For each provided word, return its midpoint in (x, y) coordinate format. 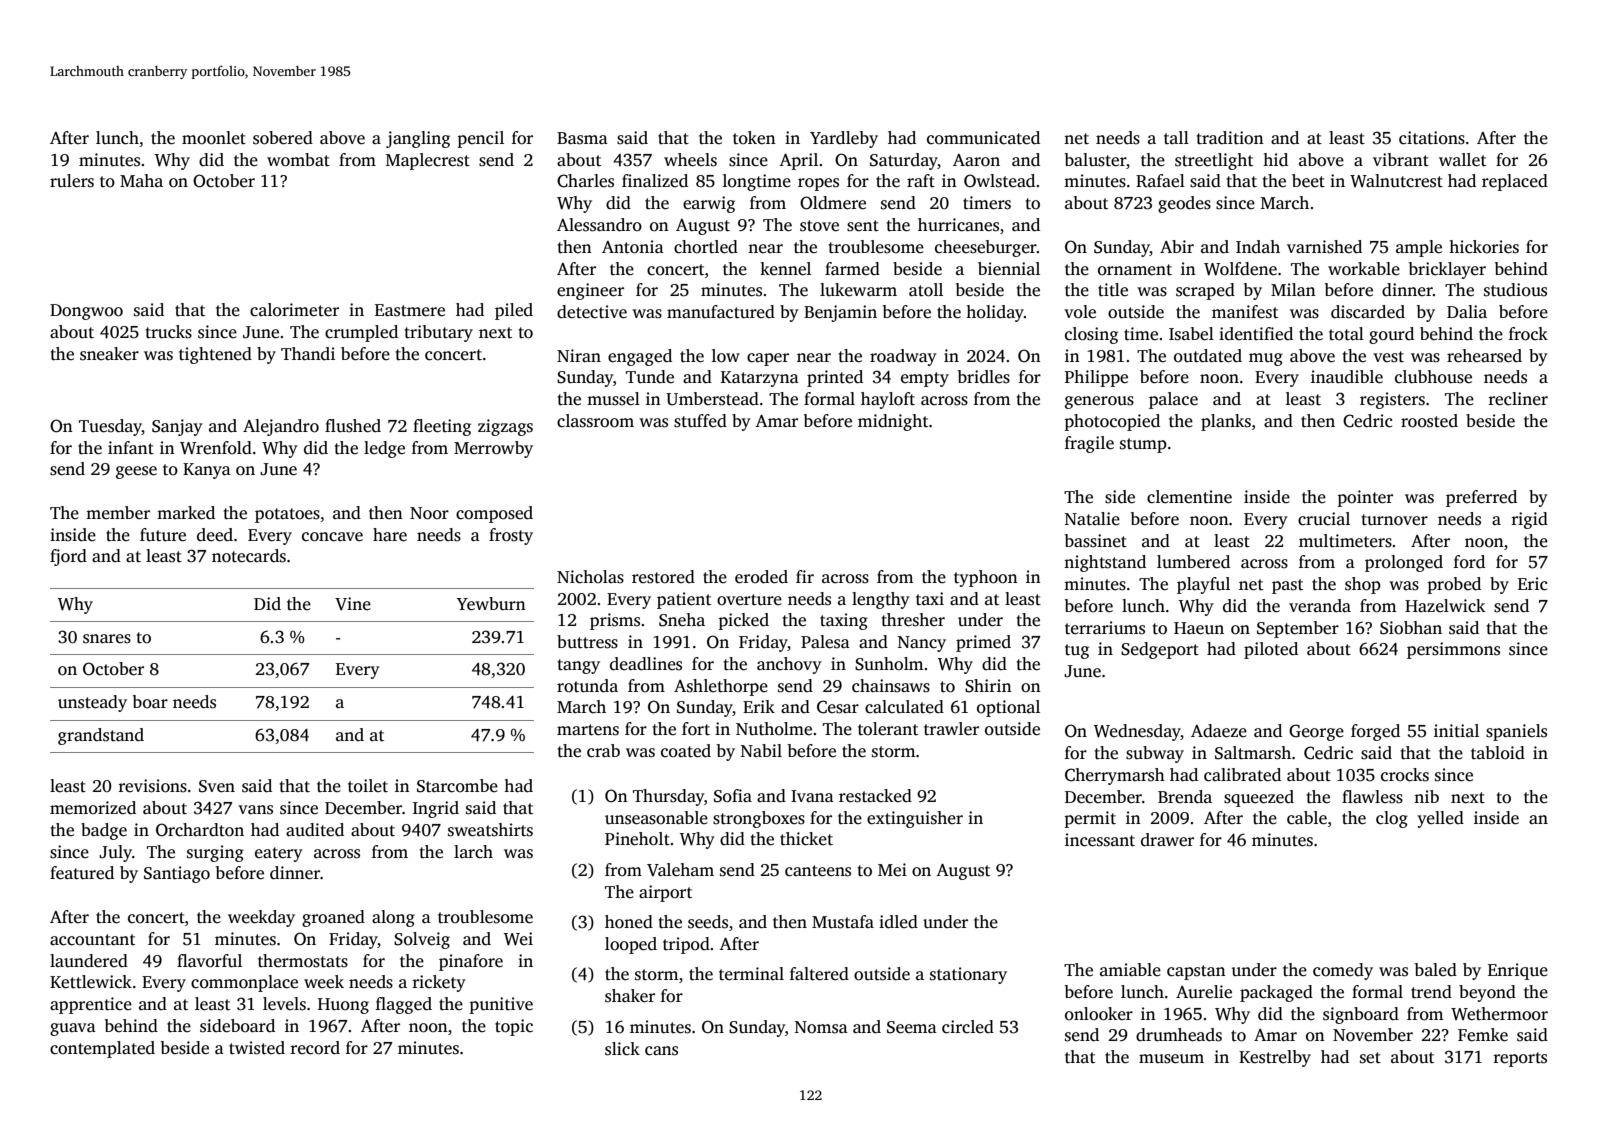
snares (107, 639)
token (754, 138)
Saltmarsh (1253, 753)
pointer (1365, 498)
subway (1155, 754)
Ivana (812, 796)
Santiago (177, 874)
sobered (283, 138)
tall (1176, 138)
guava (73, 1029)
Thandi (308, 354)
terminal (751, 974)
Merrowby (493, 449)
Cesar (838, 707)
